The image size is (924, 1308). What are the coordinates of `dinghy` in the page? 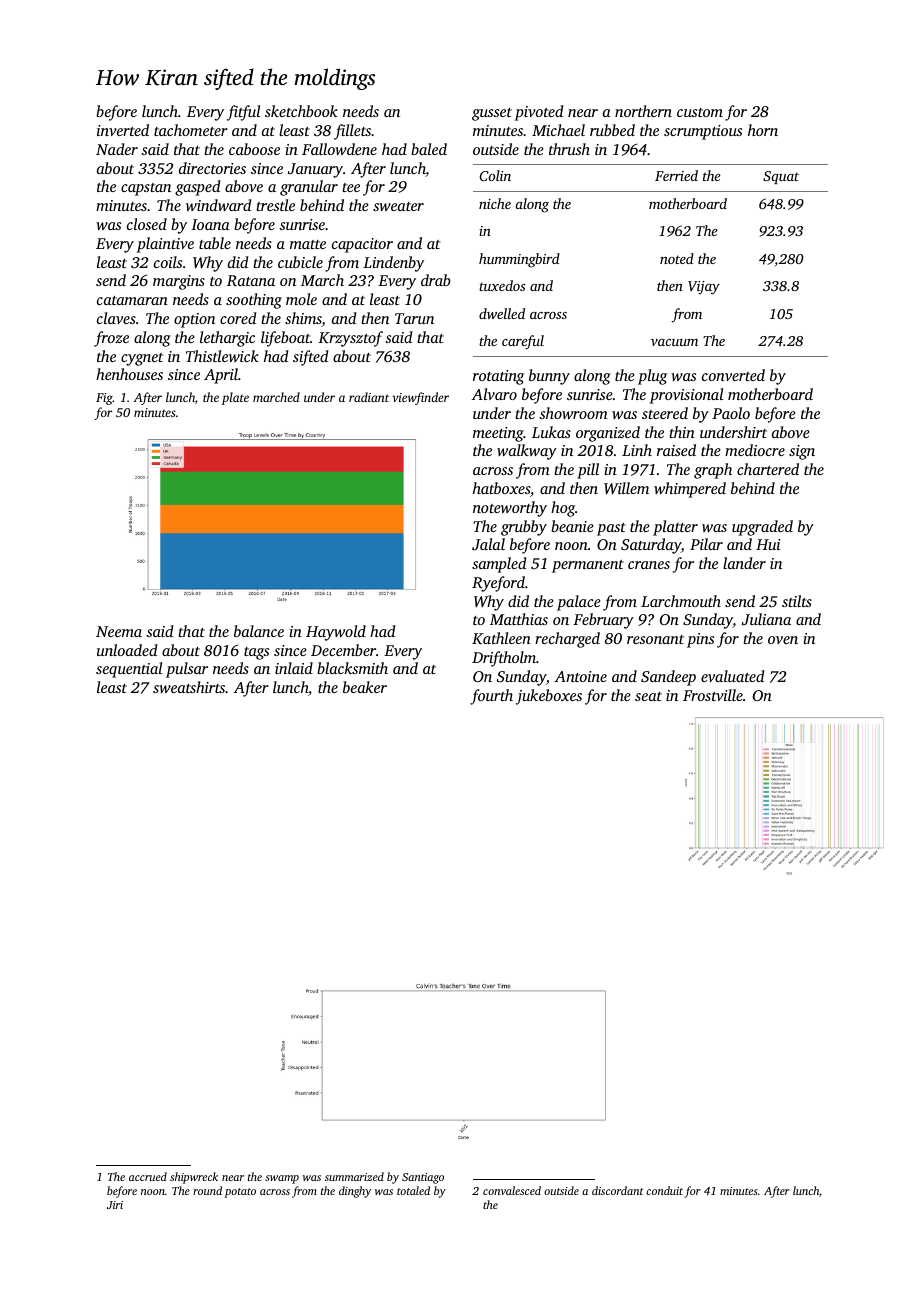 It's located at (355, 1192).
